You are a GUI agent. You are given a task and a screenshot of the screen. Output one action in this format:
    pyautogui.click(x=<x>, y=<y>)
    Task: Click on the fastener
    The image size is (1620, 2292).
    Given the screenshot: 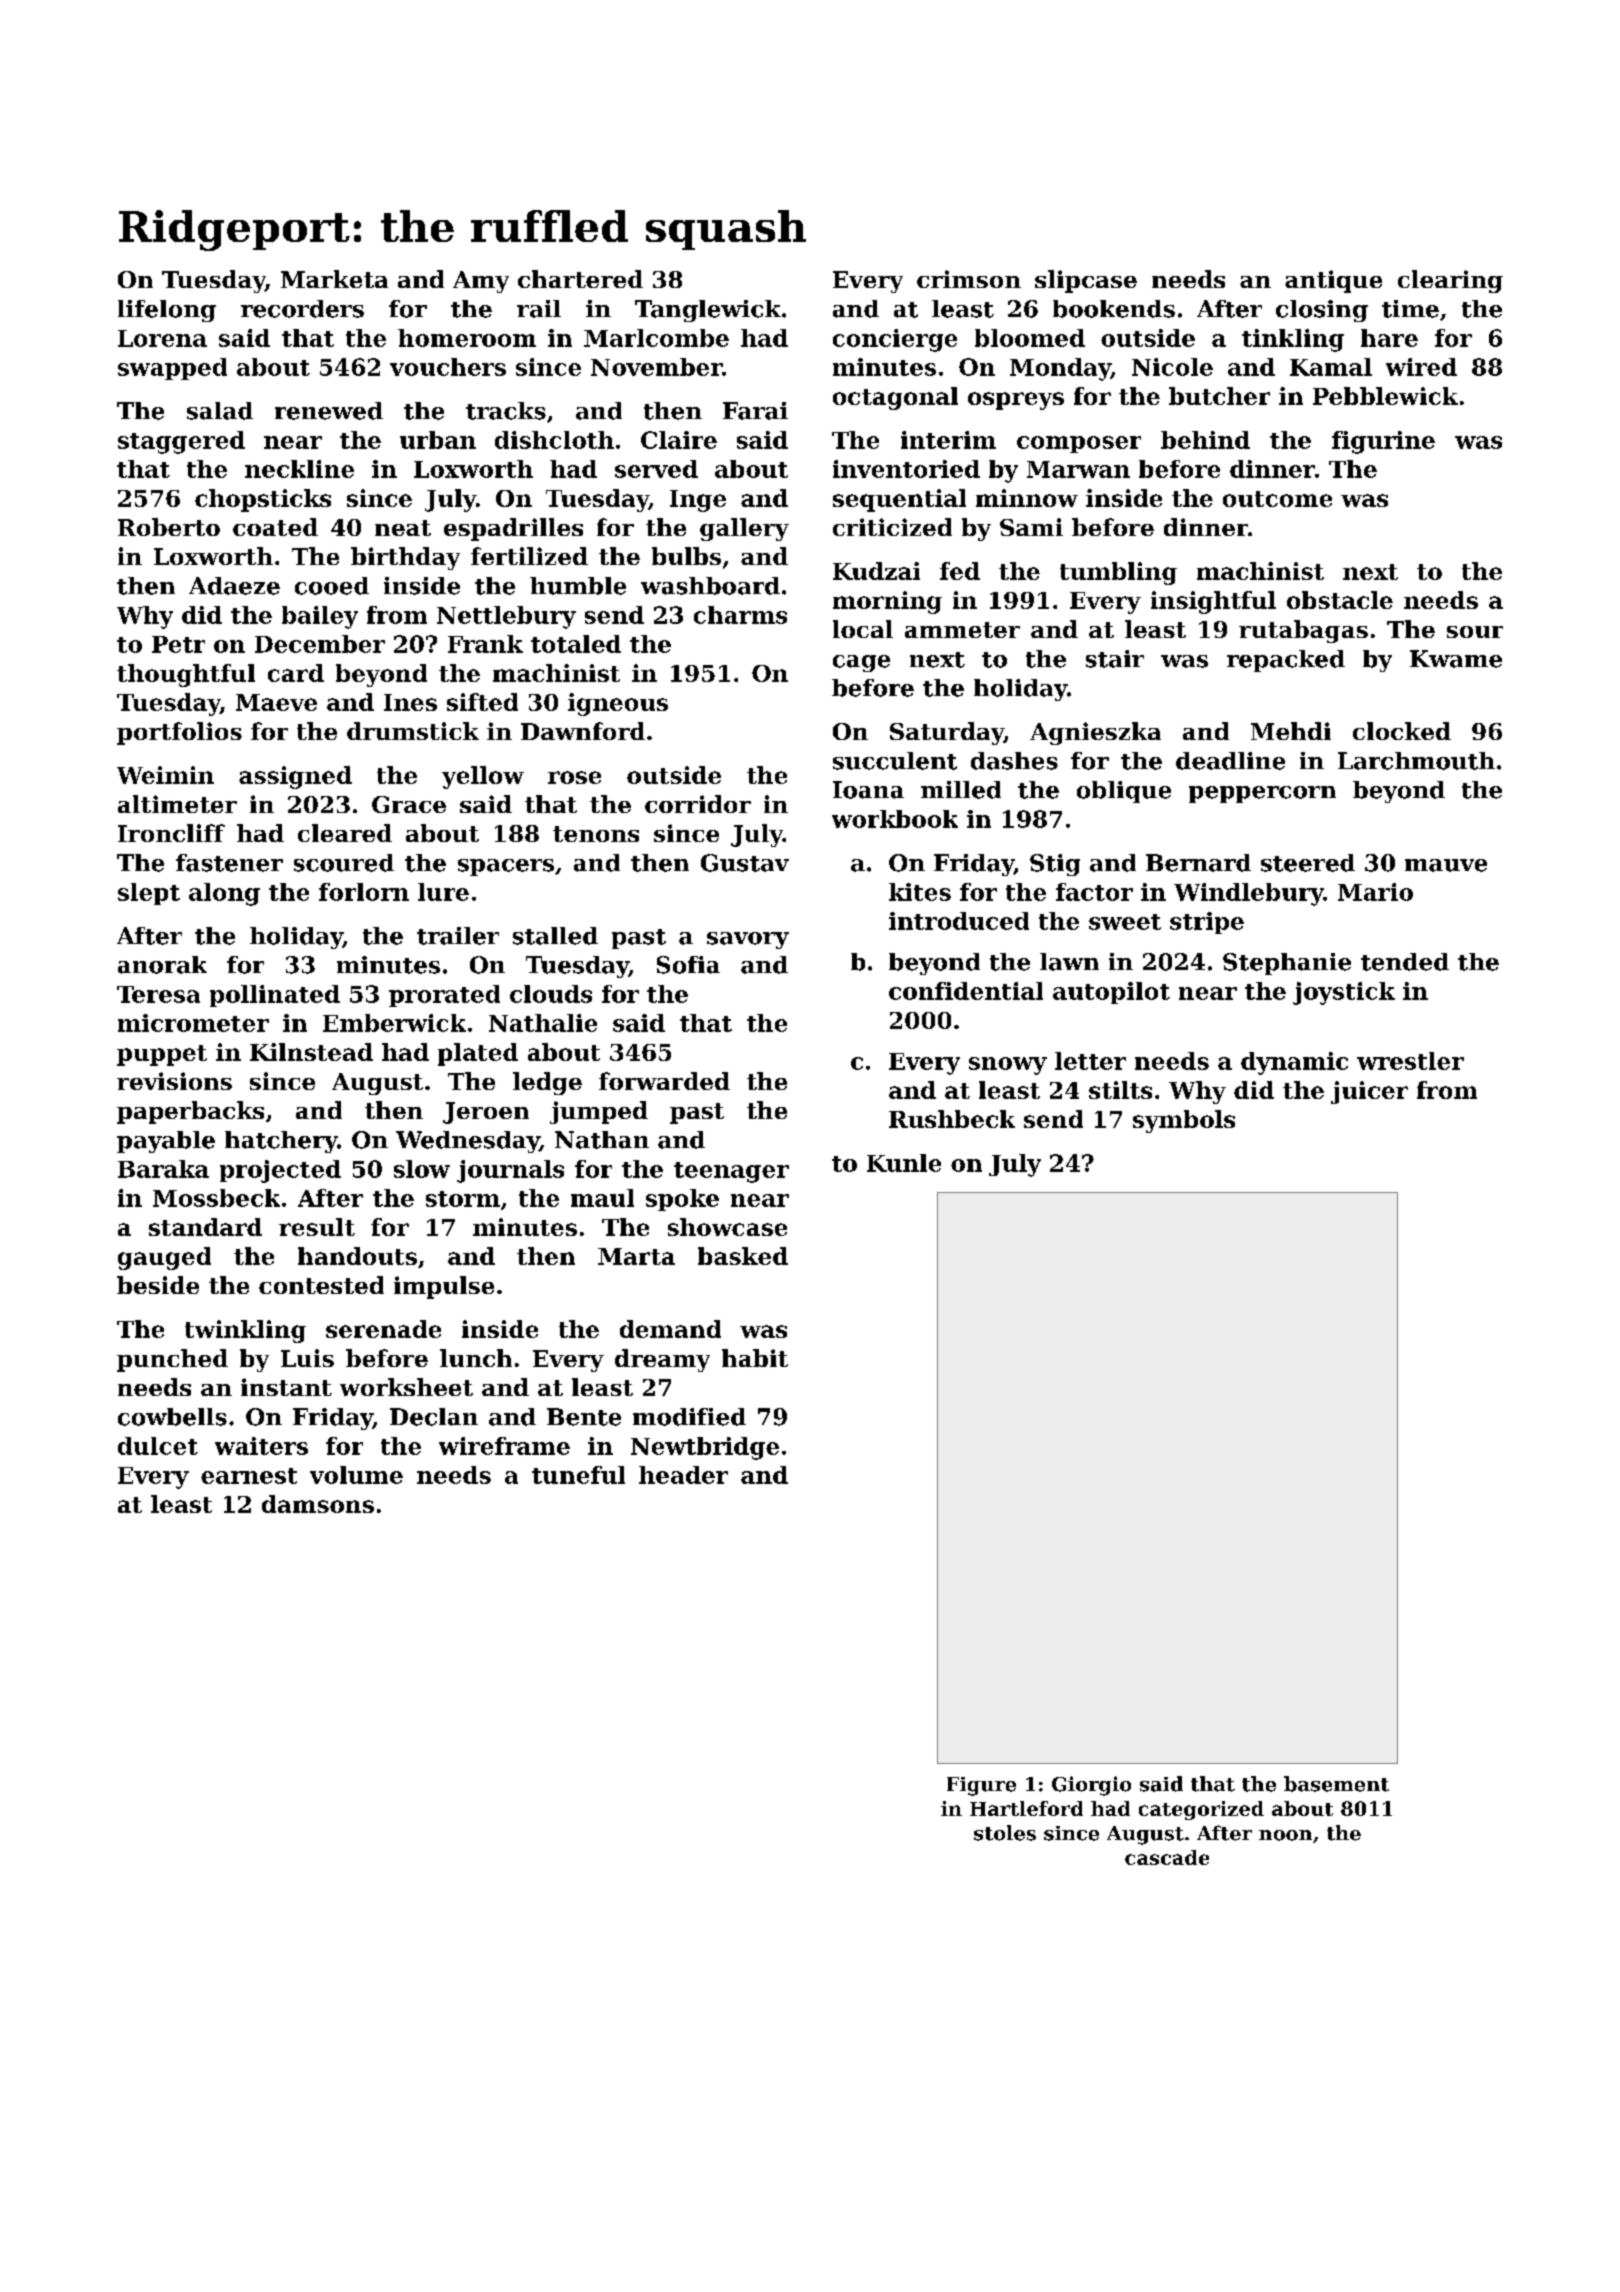 What is the action you would take?
    pyautogui.click(x=229, y=863)
